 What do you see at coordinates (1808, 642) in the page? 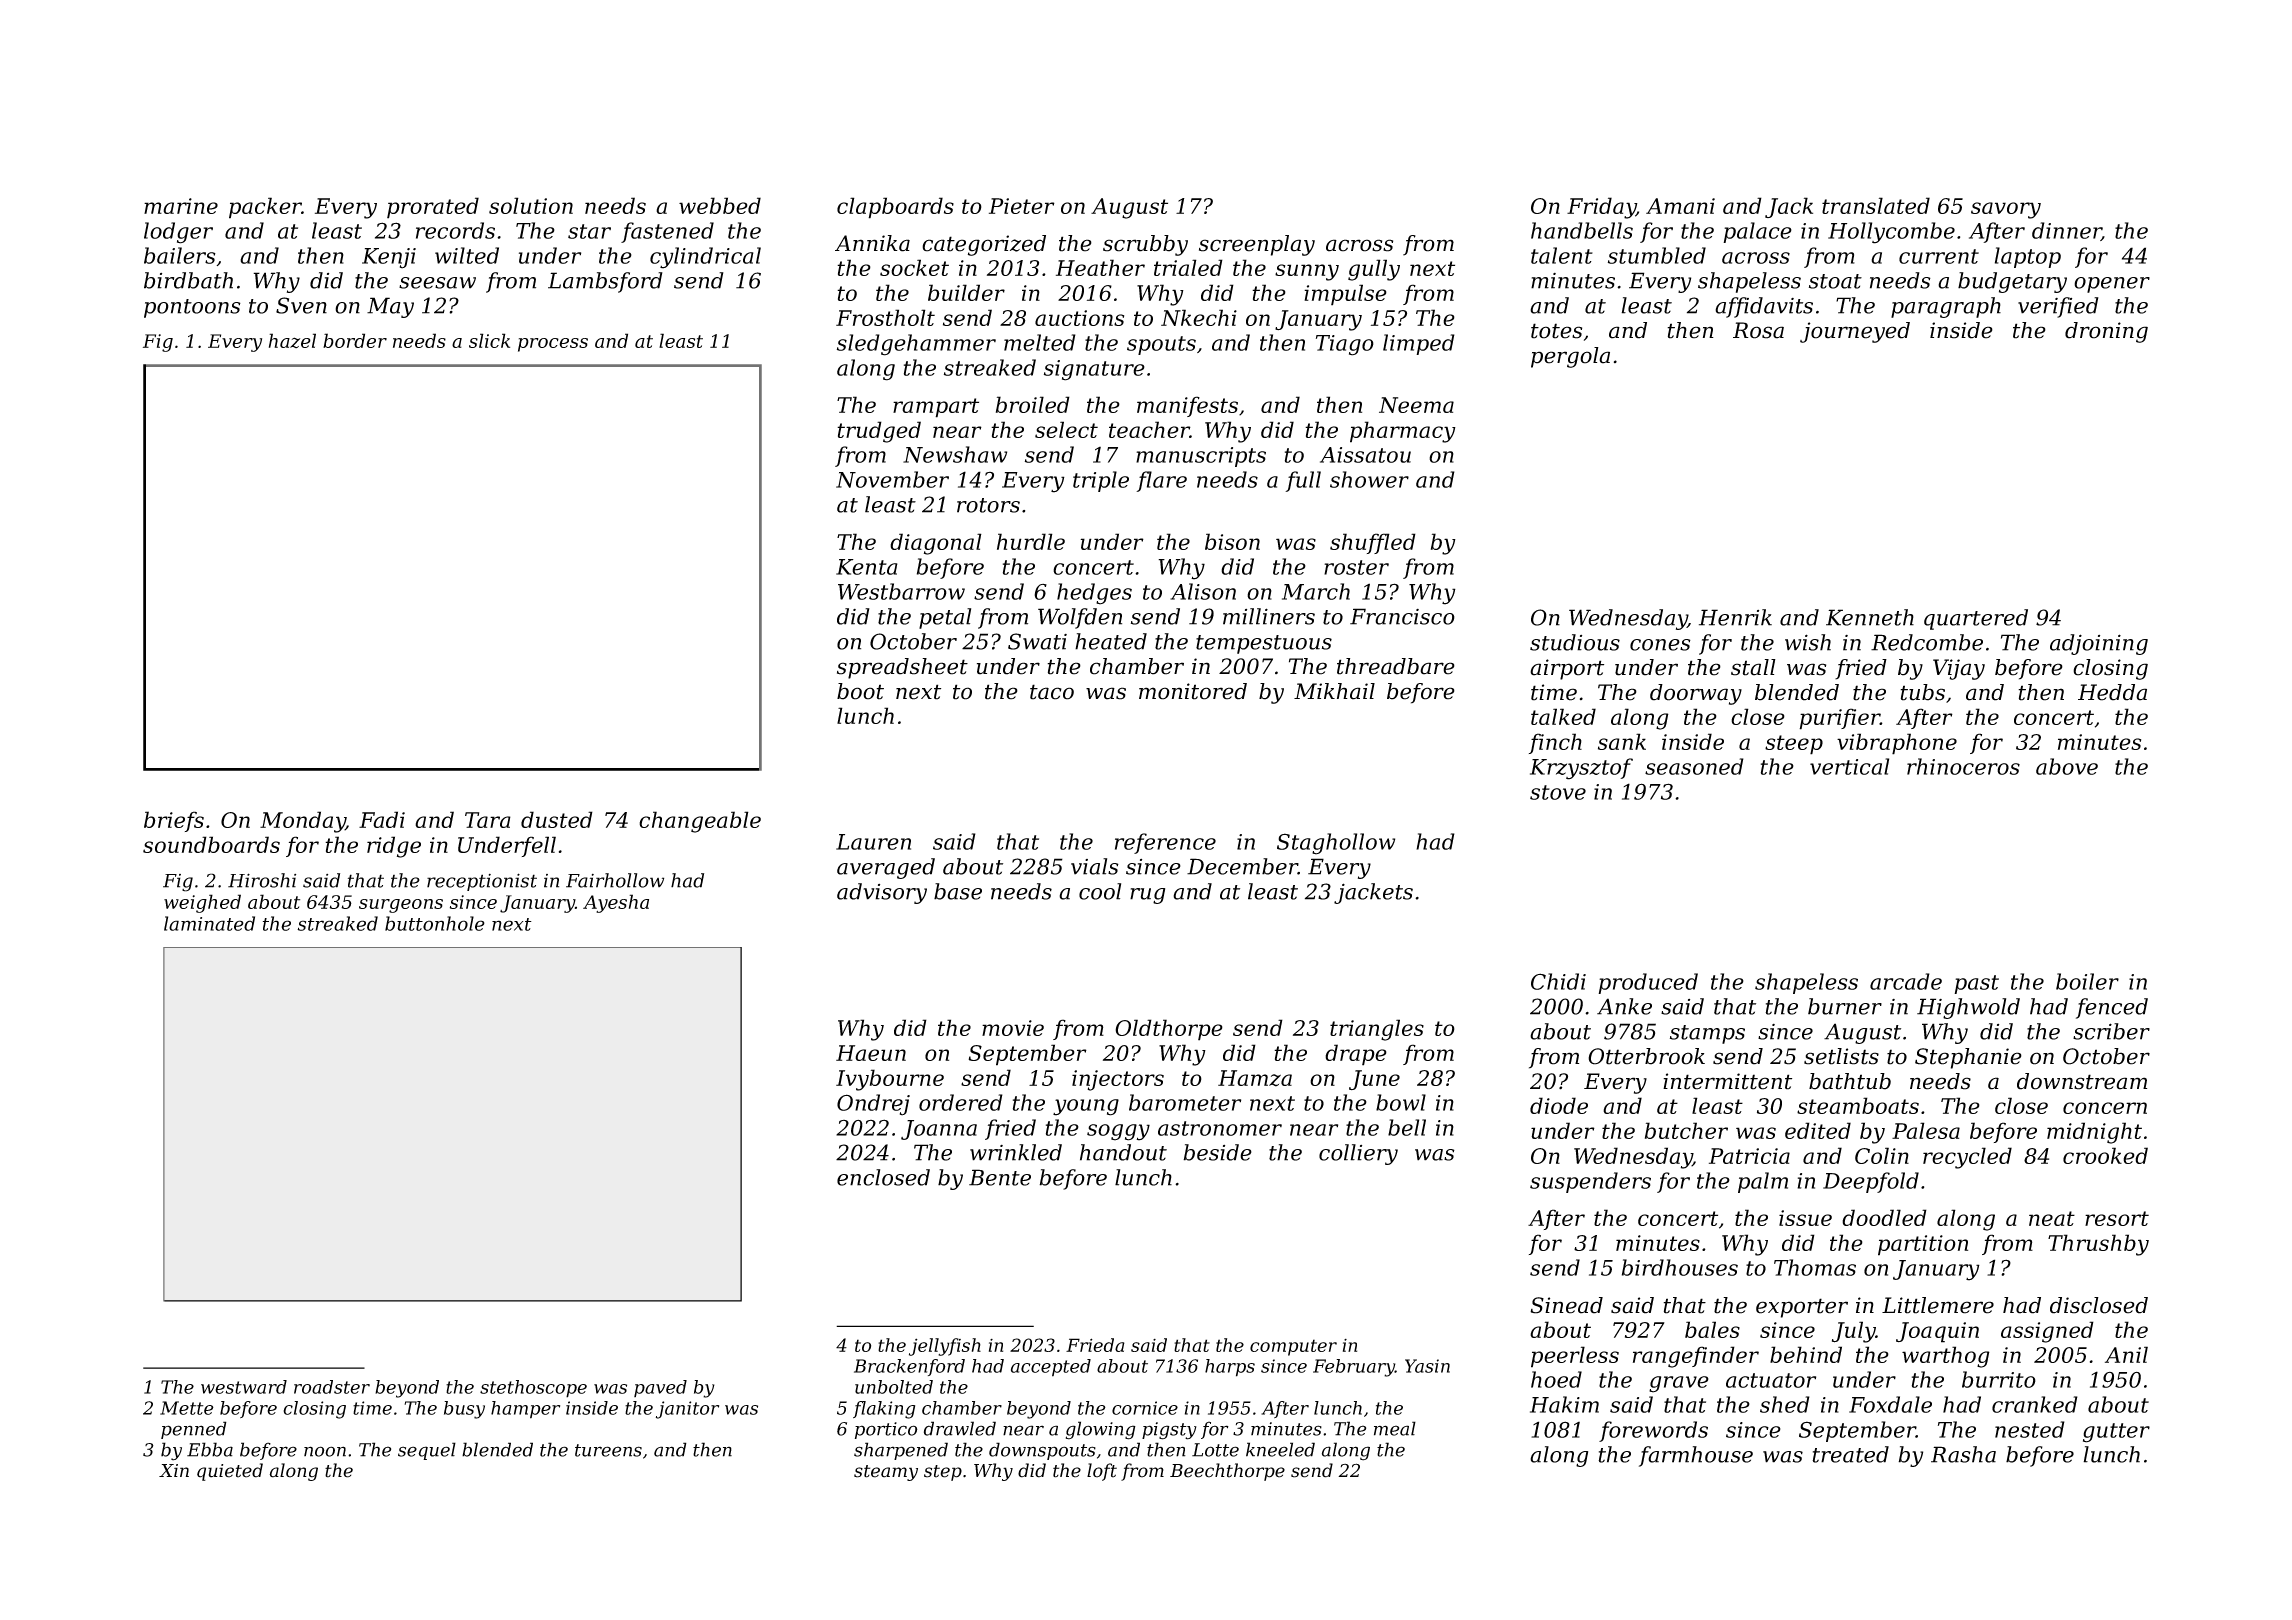
I see `wish` at bounding box center [1808, 642].
